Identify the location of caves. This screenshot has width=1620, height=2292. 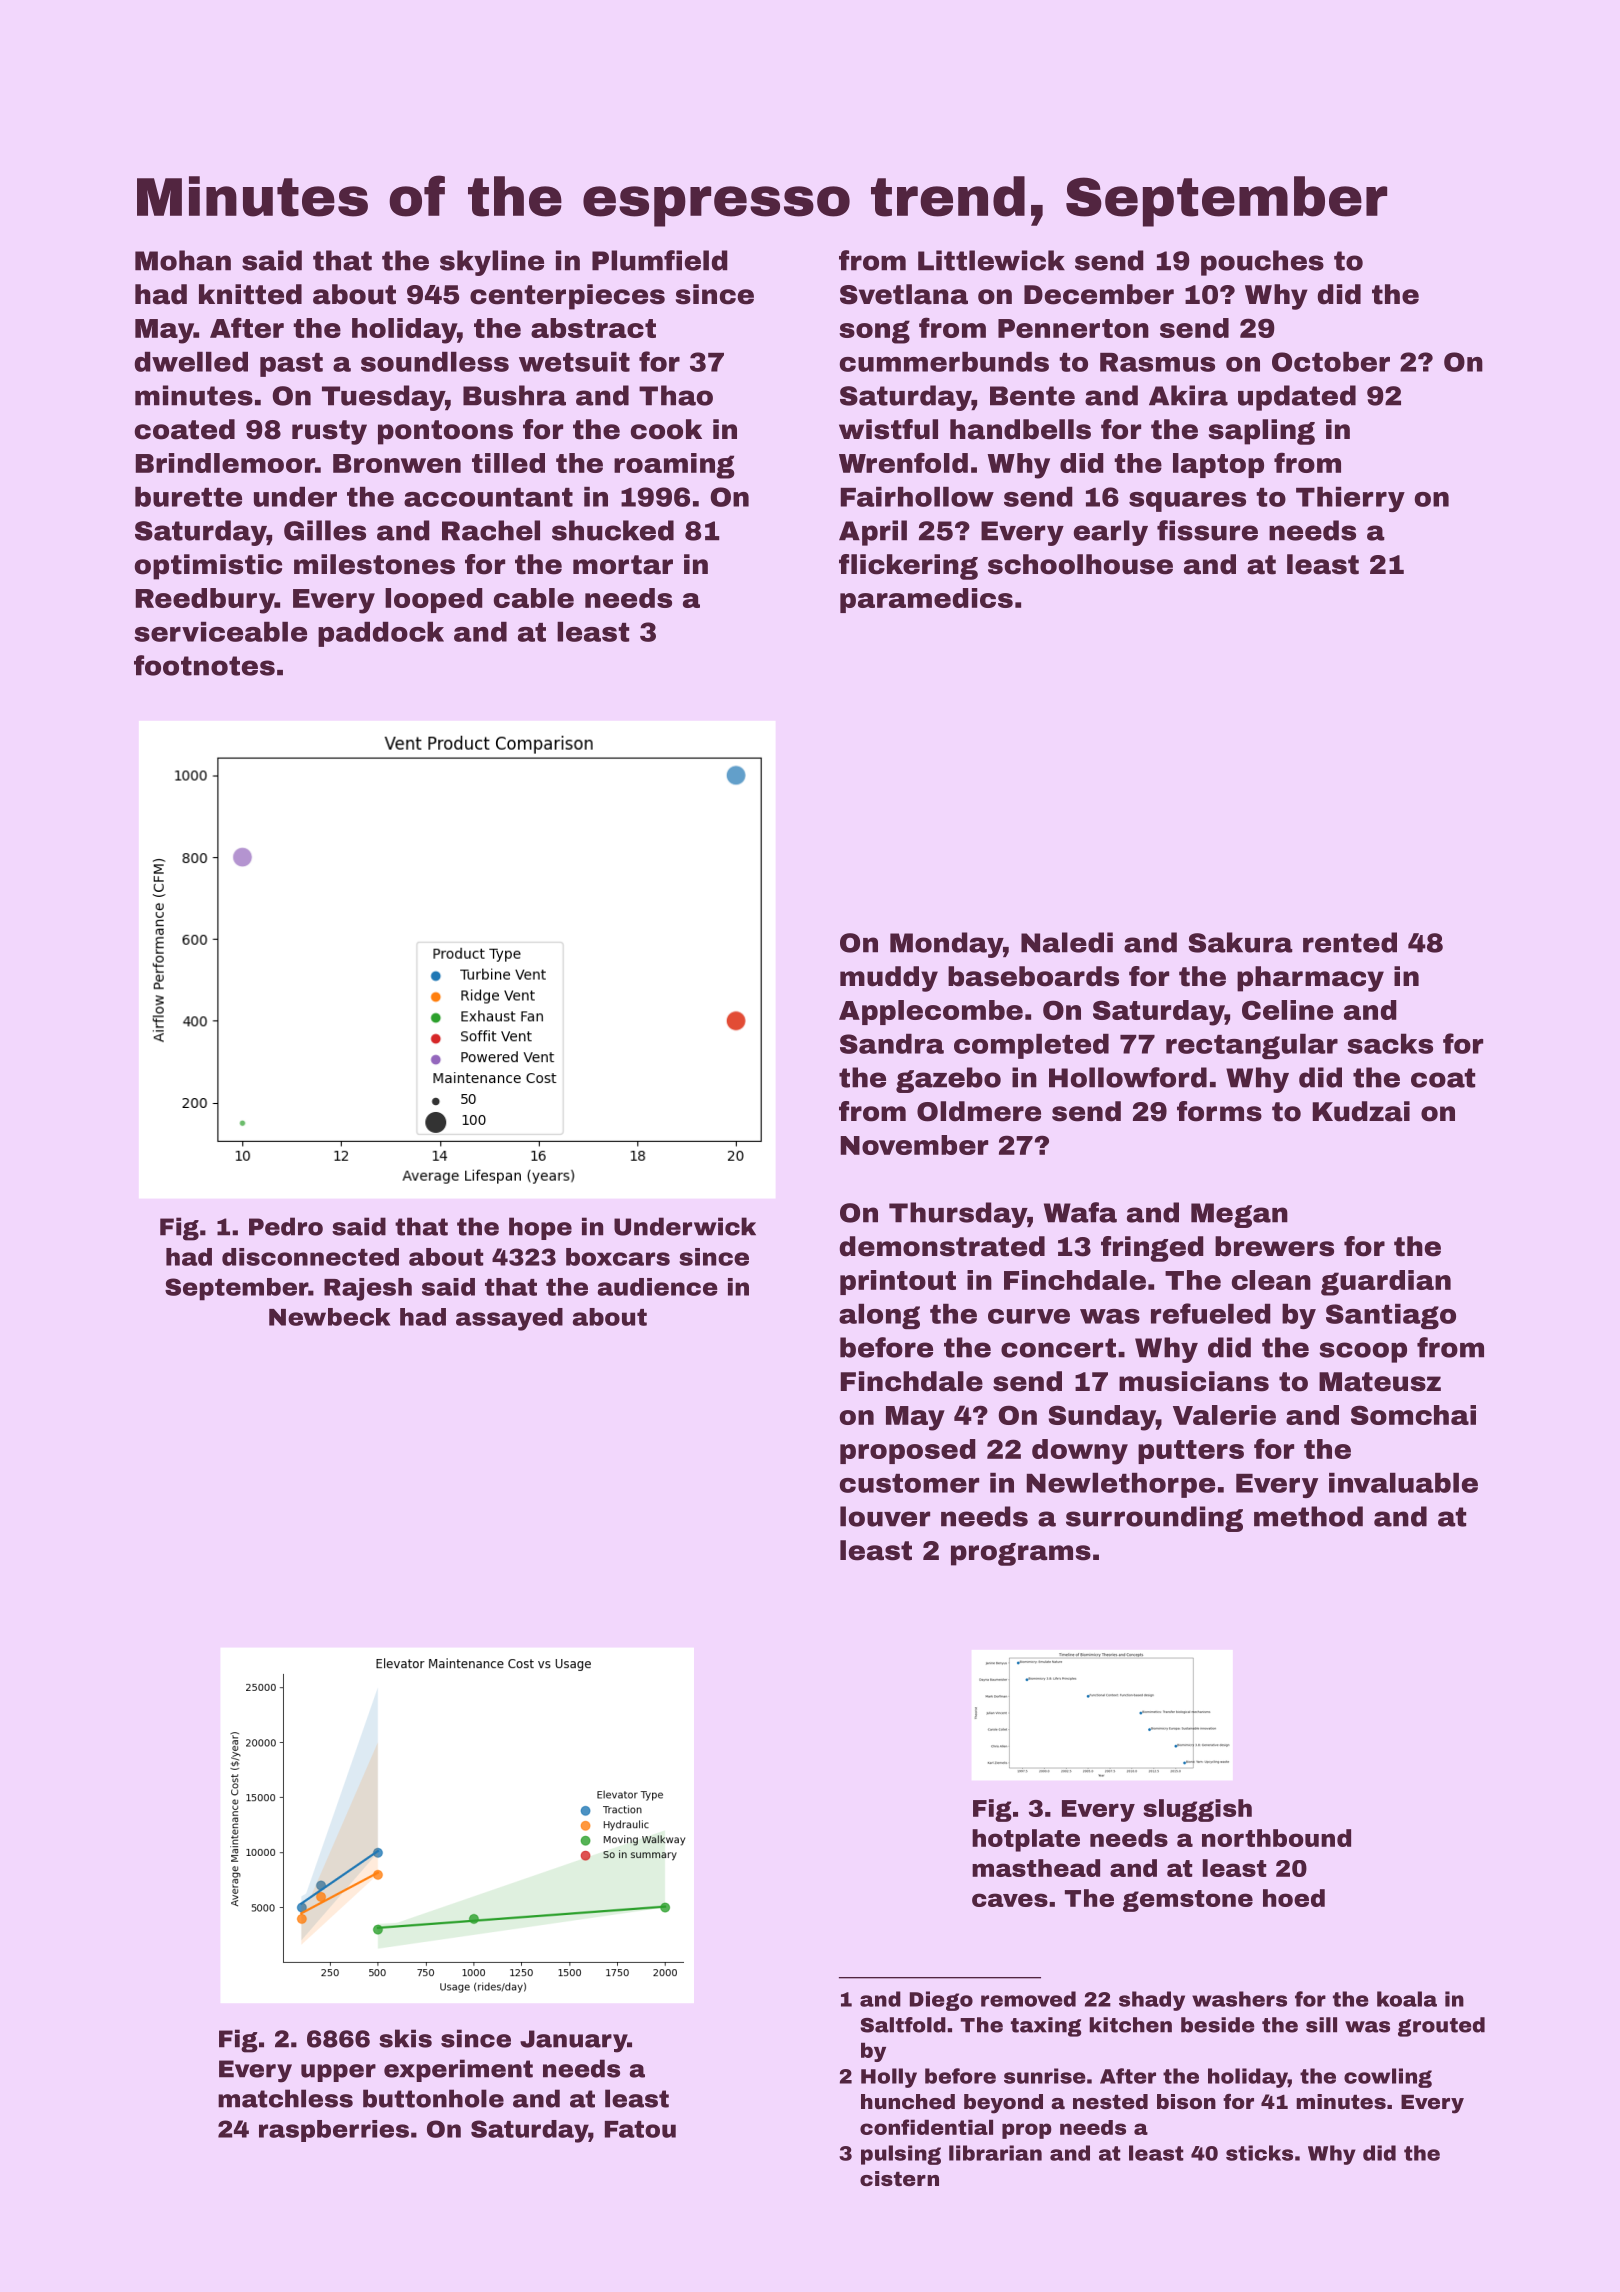
(1010, 1900).
